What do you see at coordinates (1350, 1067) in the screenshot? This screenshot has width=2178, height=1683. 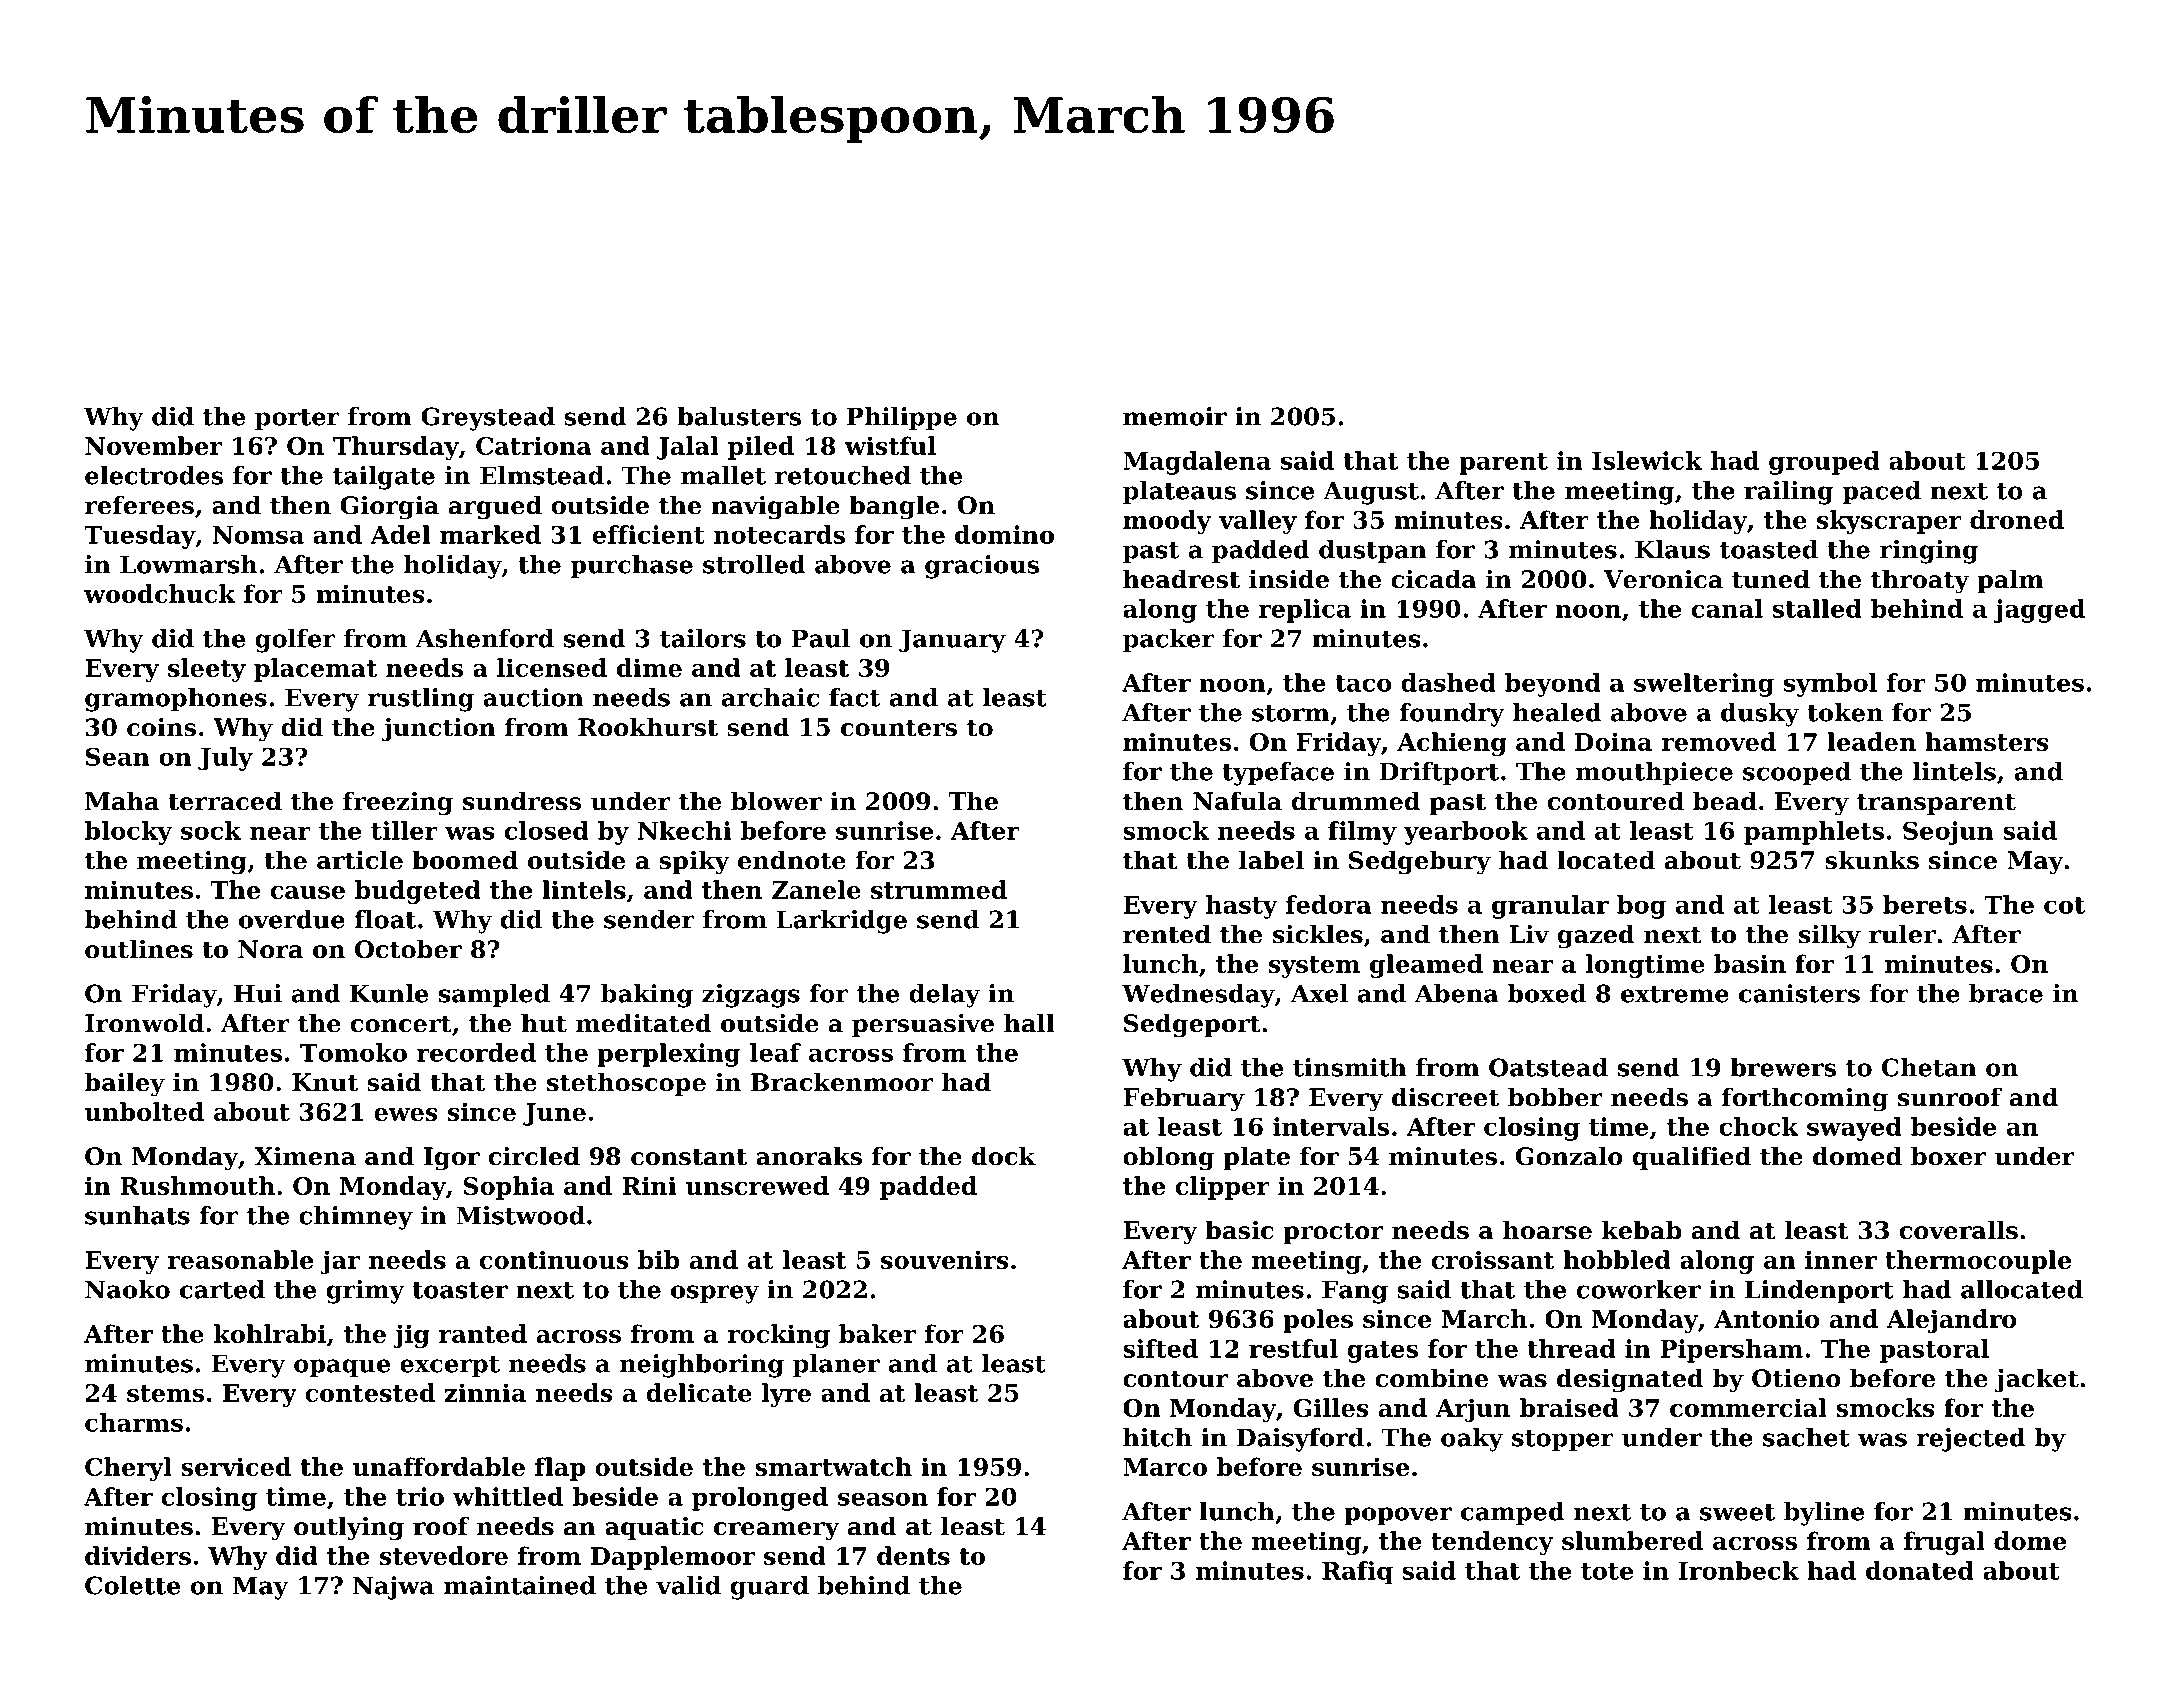 I see `tinsmith` at bounding box center [1350, 1067].
